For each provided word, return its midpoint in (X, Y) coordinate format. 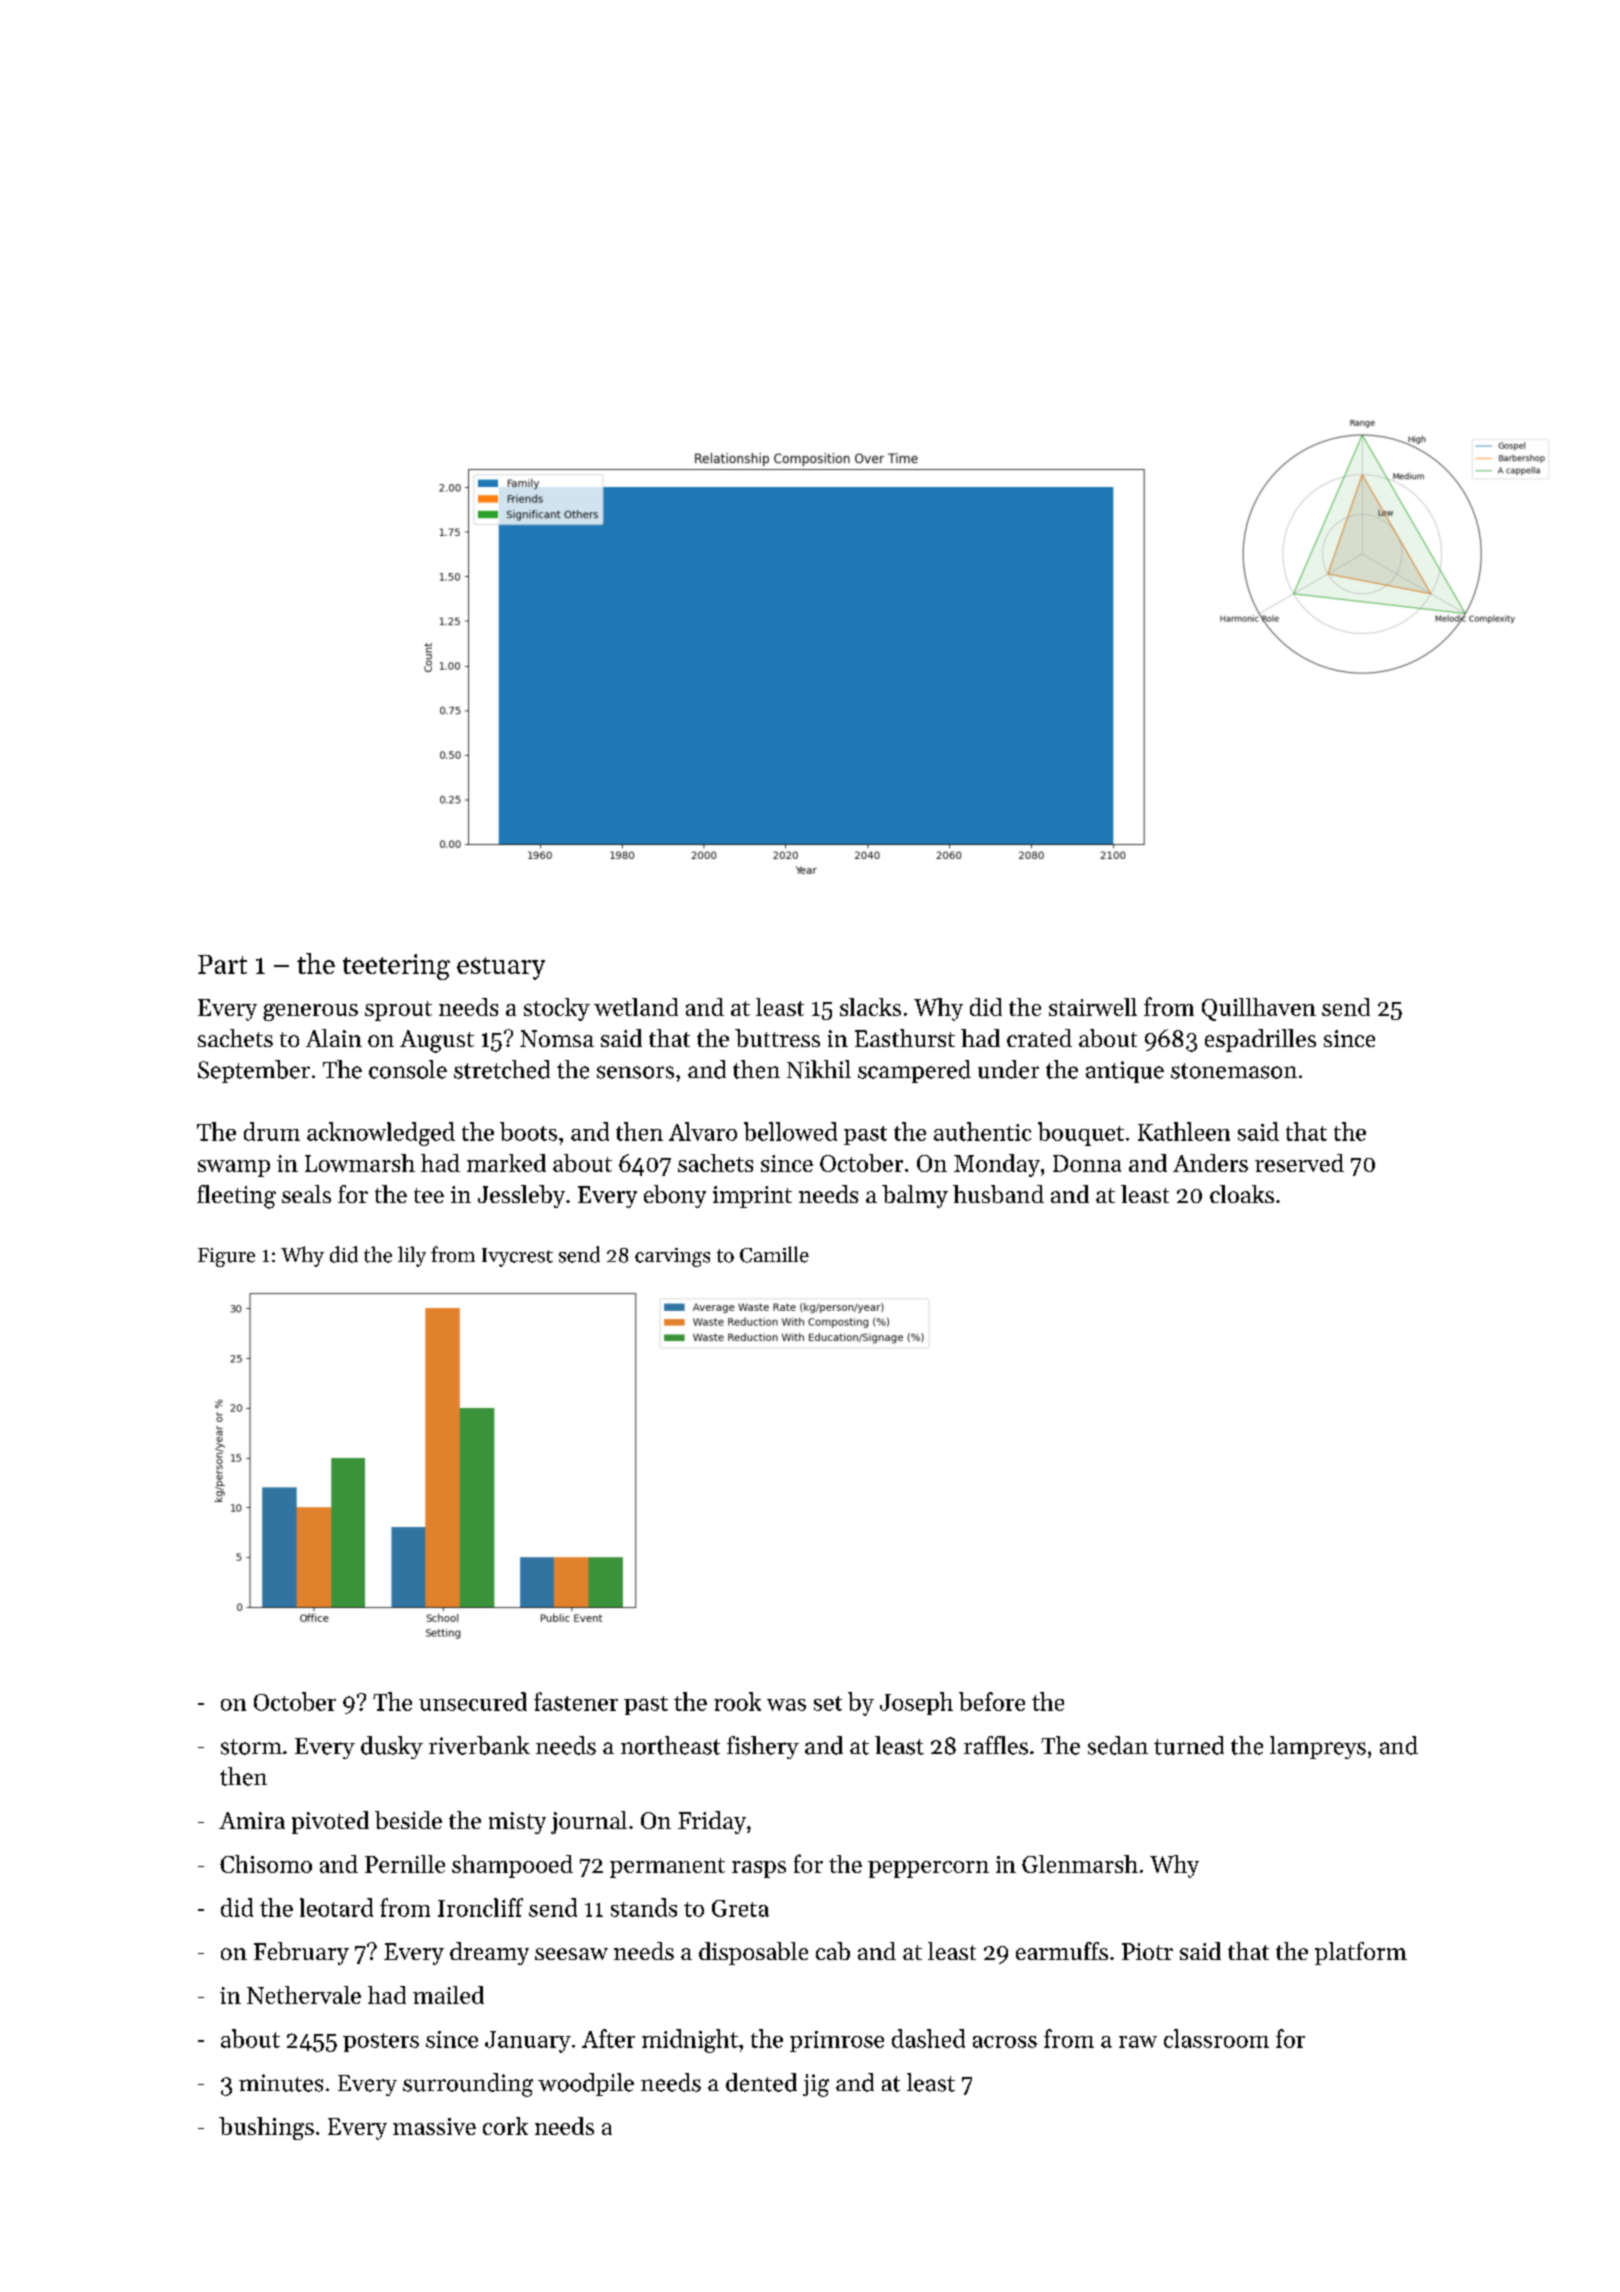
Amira (252, 1820)
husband (998, 1194)
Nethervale (304, 1995)
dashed (928, 2038)
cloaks (1242, 1194)
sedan (1118, 1745)
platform (1361, 1953)
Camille (774, 1254)
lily (412, 1256)
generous (310, 1012)
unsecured (473, 1701)
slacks (870, 1007)
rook (737, 1701)
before (992, 1701)
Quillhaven (1259, 1009)
